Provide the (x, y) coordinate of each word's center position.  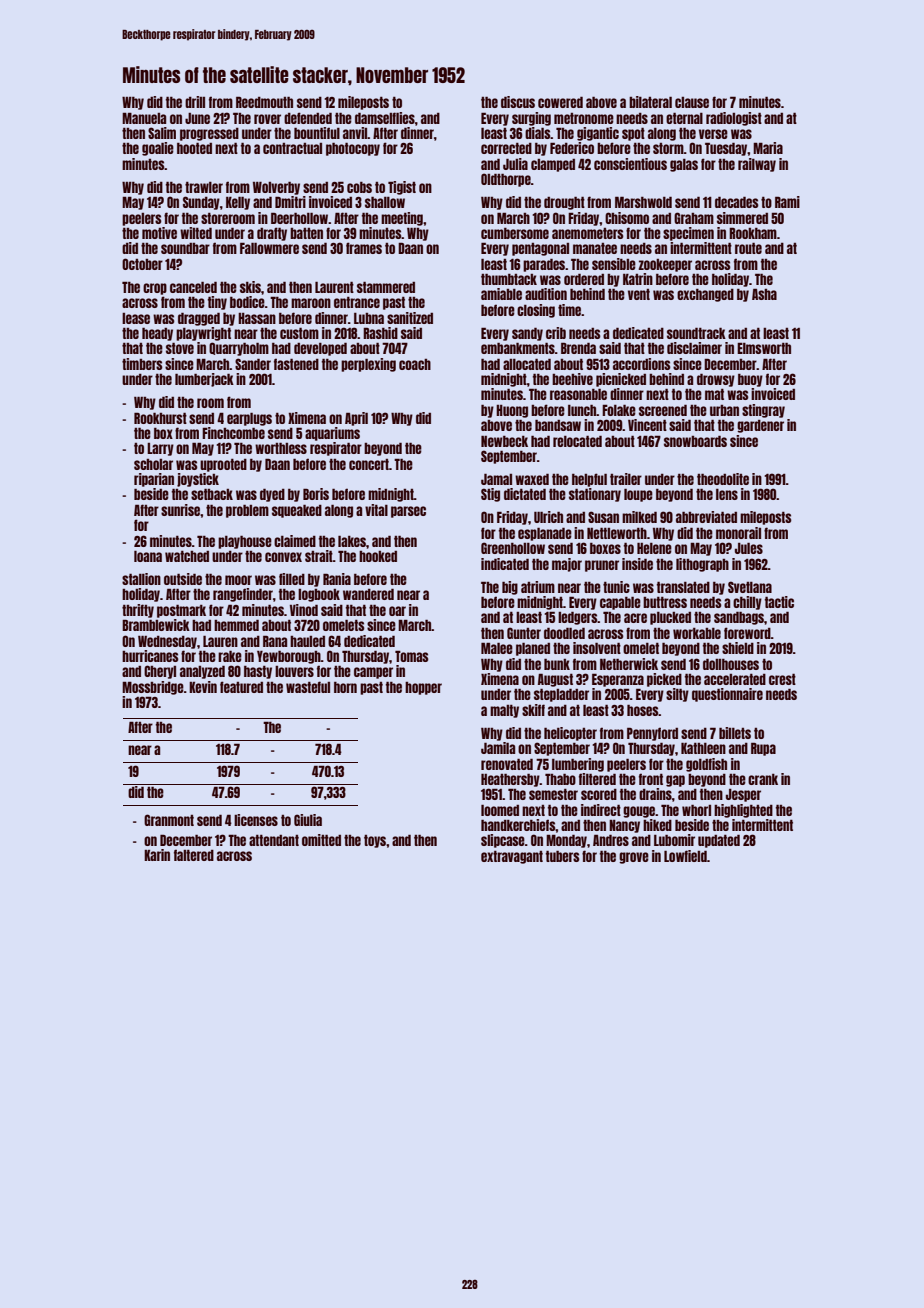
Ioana (148, 556)
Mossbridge (153, 688)
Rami (787, 202)
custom (299, 333)
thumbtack (509, 279)
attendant (274, 840)
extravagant (512, 857)
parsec (408, 512)
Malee (497, 648)
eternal (684, 118)
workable (697, 633)
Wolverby (276, 188)
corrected (506, 148)
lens (727, 494)
